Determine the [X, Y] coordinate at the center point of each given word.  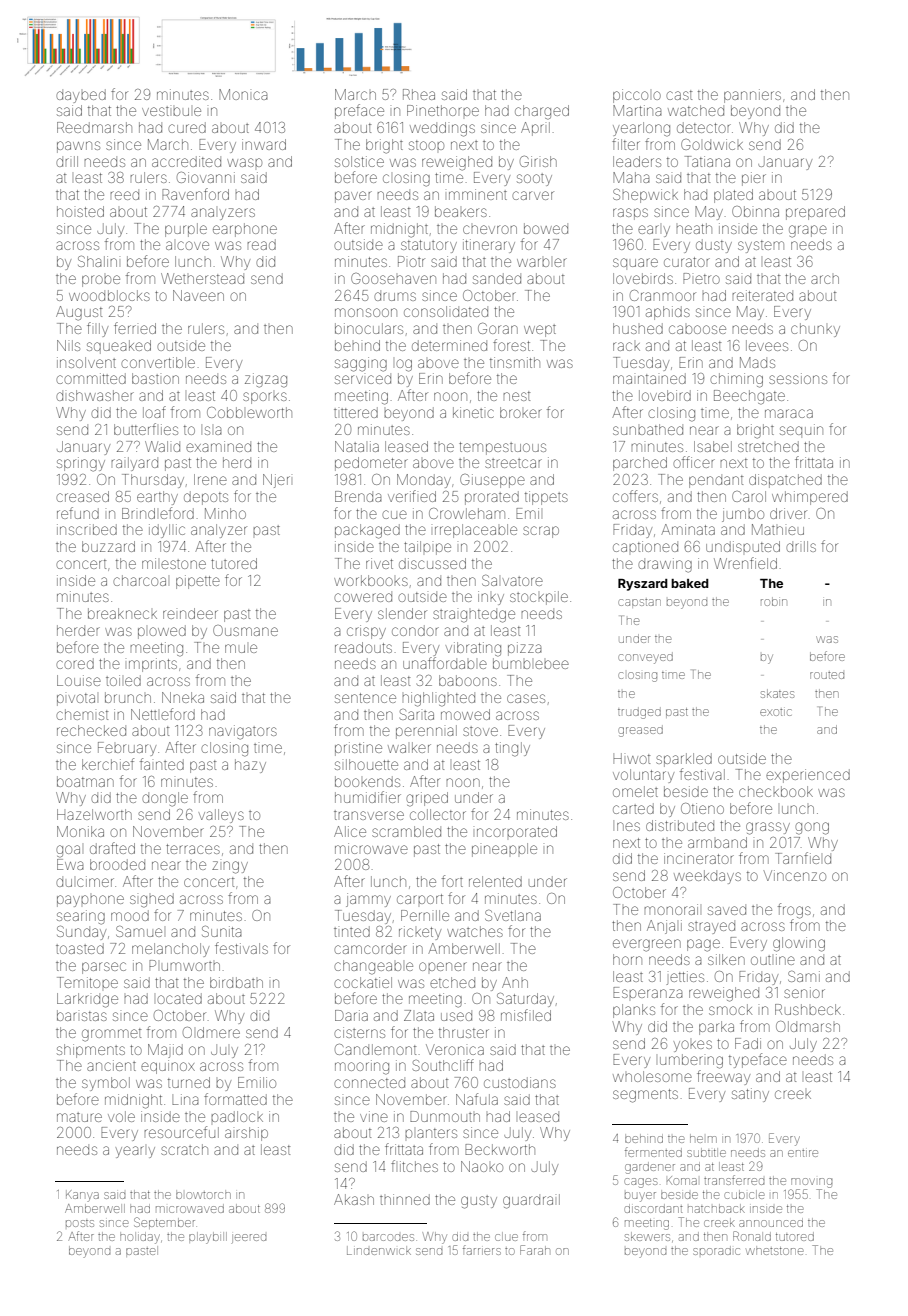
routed [827, 675]
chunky [815, 330]
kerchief [108, 764]
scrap [541, 532]
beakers [461, 211]
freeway [723, 1077]
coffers [635, 496]
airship [246, 1134]
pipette [198, 582]
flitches [414, 1166]
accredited [186, 161]
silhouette [366, 764]
